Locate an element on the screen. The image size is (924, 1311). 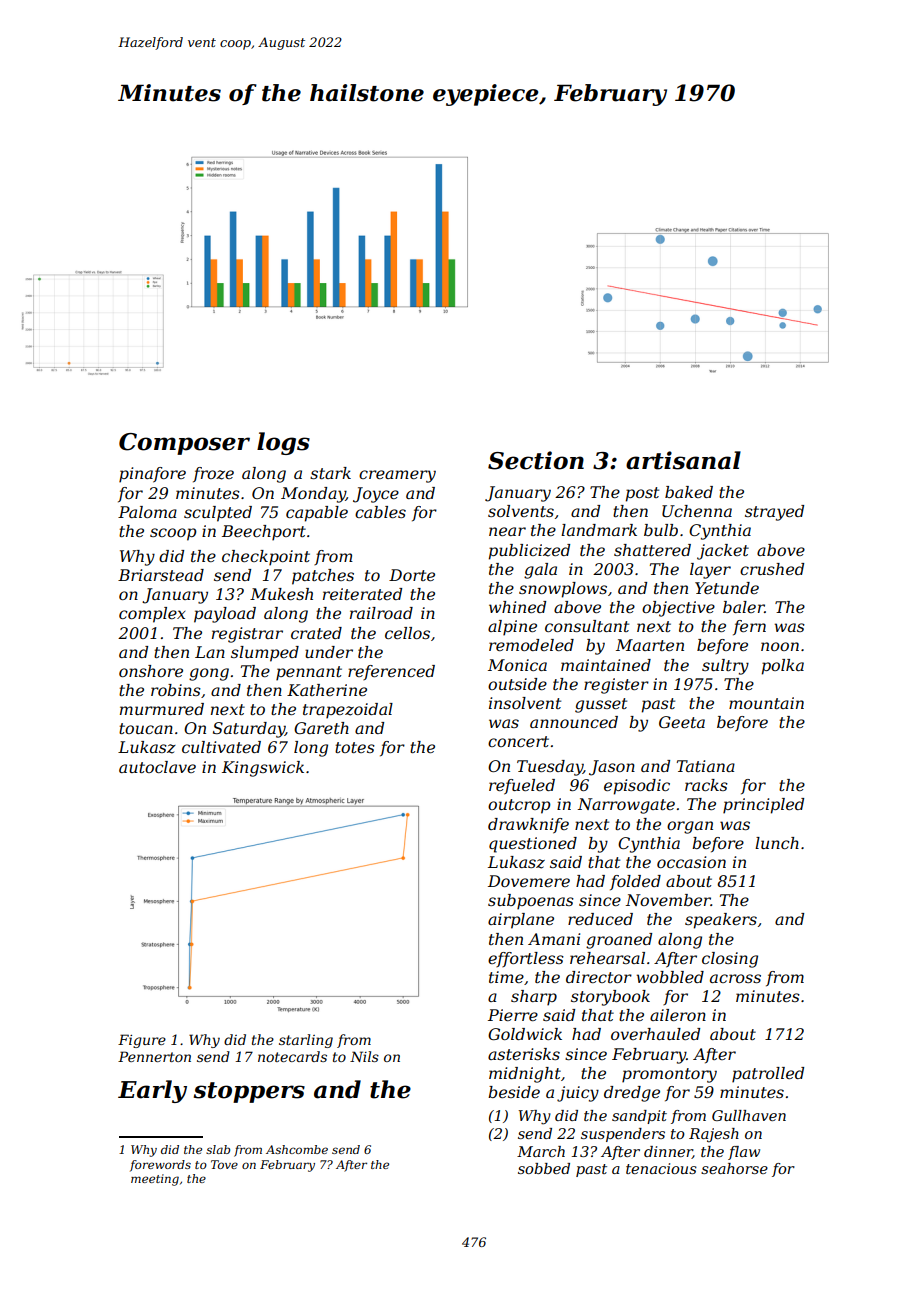
artisanal is located at coordinates (683, 460).
